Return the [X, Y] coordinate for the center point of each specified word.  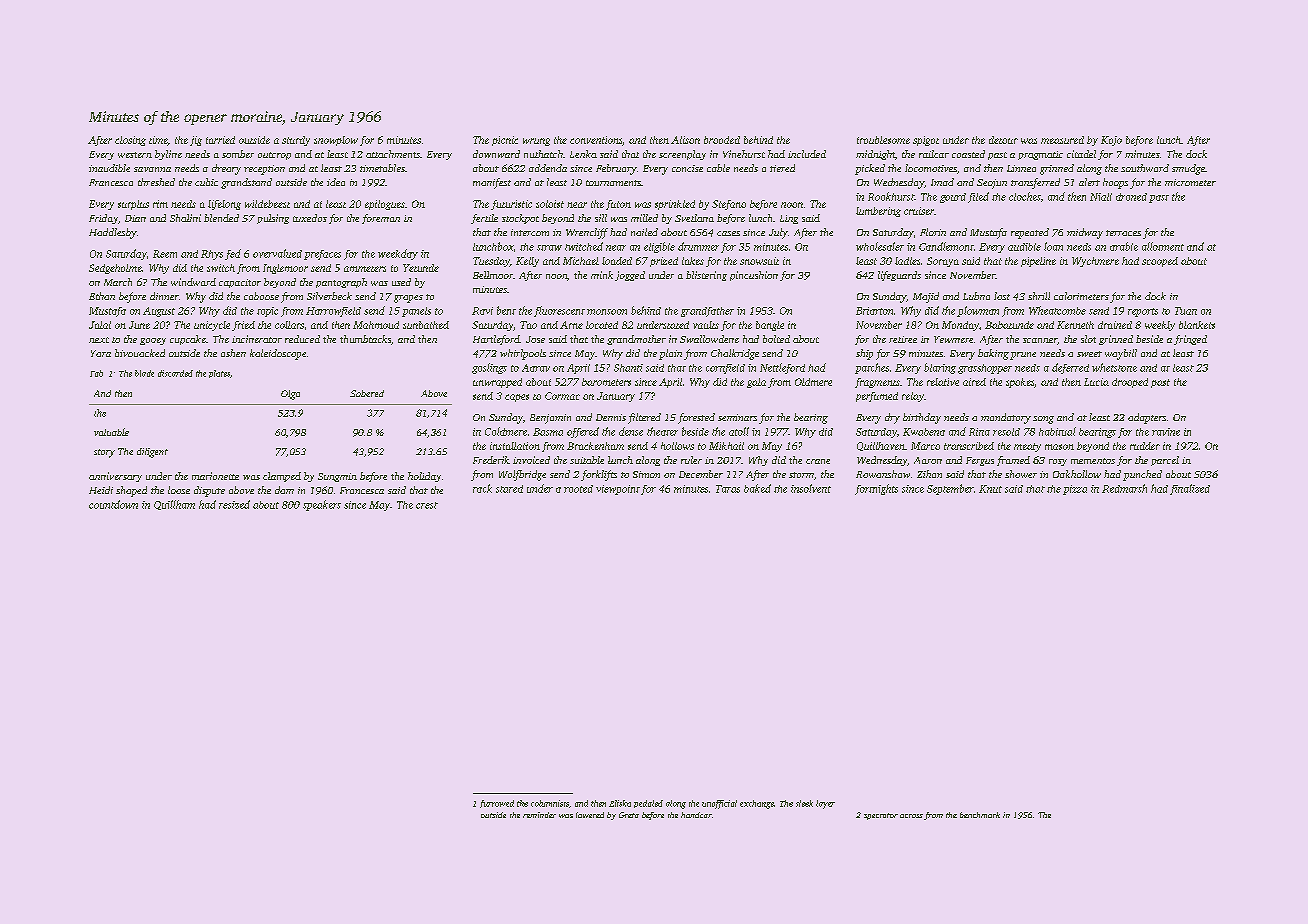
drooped [1130, 383]
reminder [539, 815]
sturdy [296, 141]
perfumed [877, 397]
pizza [1075, 490]
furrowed [497, 804]
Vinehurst [744, 154]
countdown [113, 504]
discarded [175, 373]
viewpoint [618, 490]
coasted [968, 154]
